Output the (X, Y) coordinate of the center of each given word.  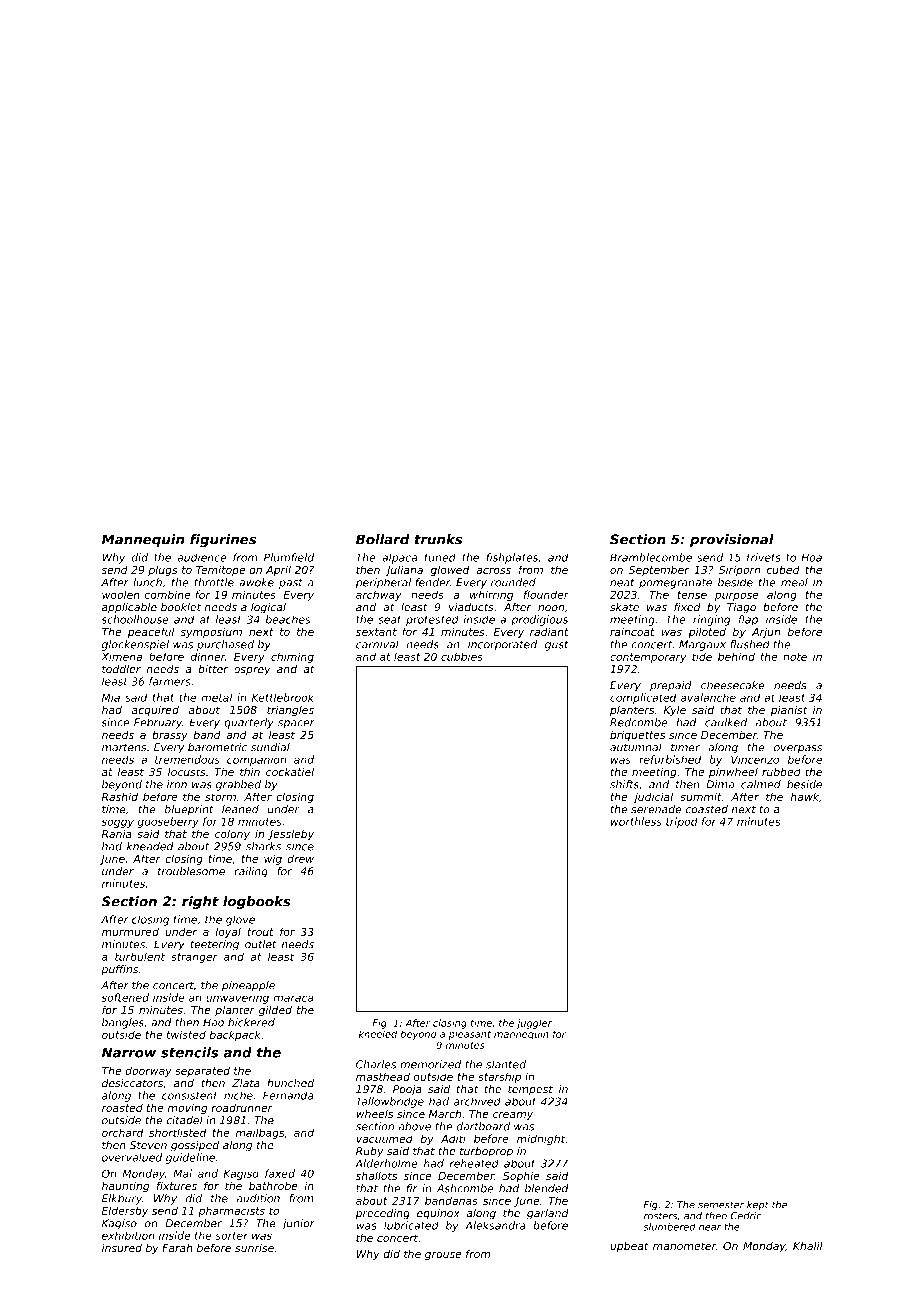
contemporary (648, 658)
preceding (383, 1214)
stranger (194, 958)
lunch (147, 582)
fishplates (512, 558)
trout (260, 932)
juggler (534, 1024)
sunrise (254, 1248)
